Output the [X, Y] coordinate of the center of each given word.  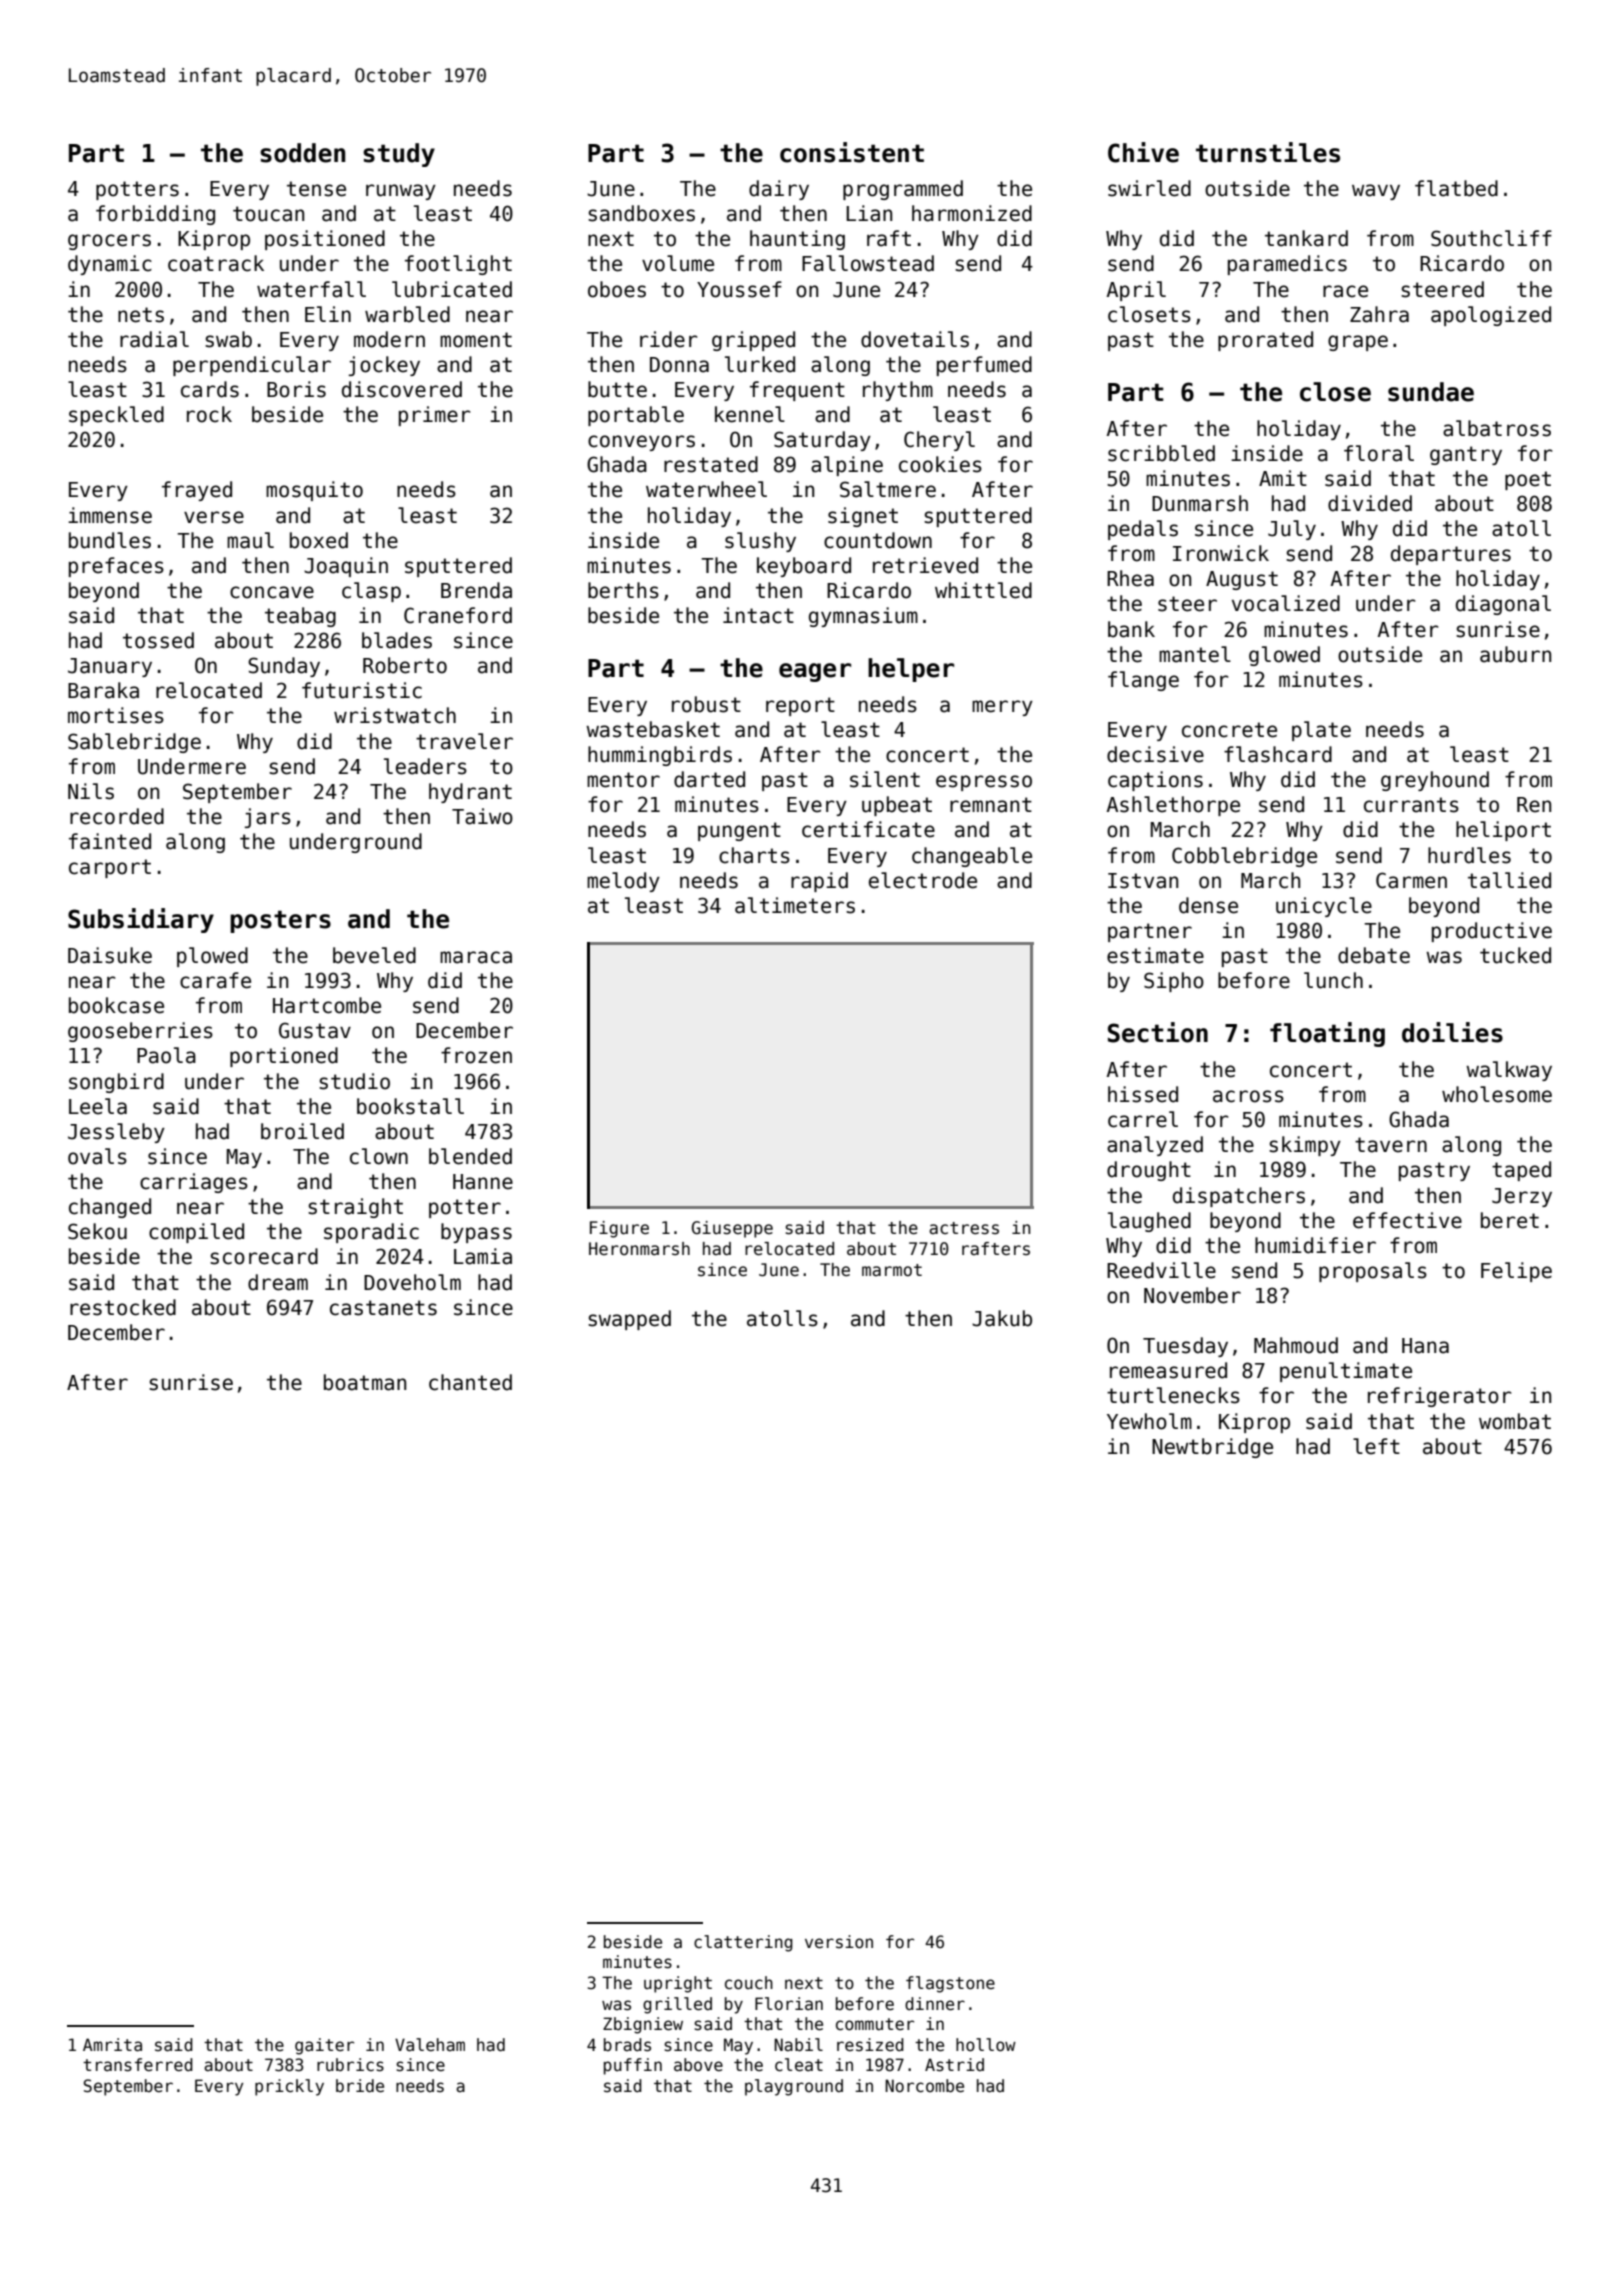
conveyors [641, 443]
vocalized [1286, 603]
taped [1521, 1171]
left [1376, 1446]
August [1242, 580]
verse [214, 517]
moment [476, 340]
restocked [123, 1307]
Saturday [822, 441]
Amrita [112, 2045]
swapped [629, 1320]
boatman [365, 1382]
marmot [892, 1270]
